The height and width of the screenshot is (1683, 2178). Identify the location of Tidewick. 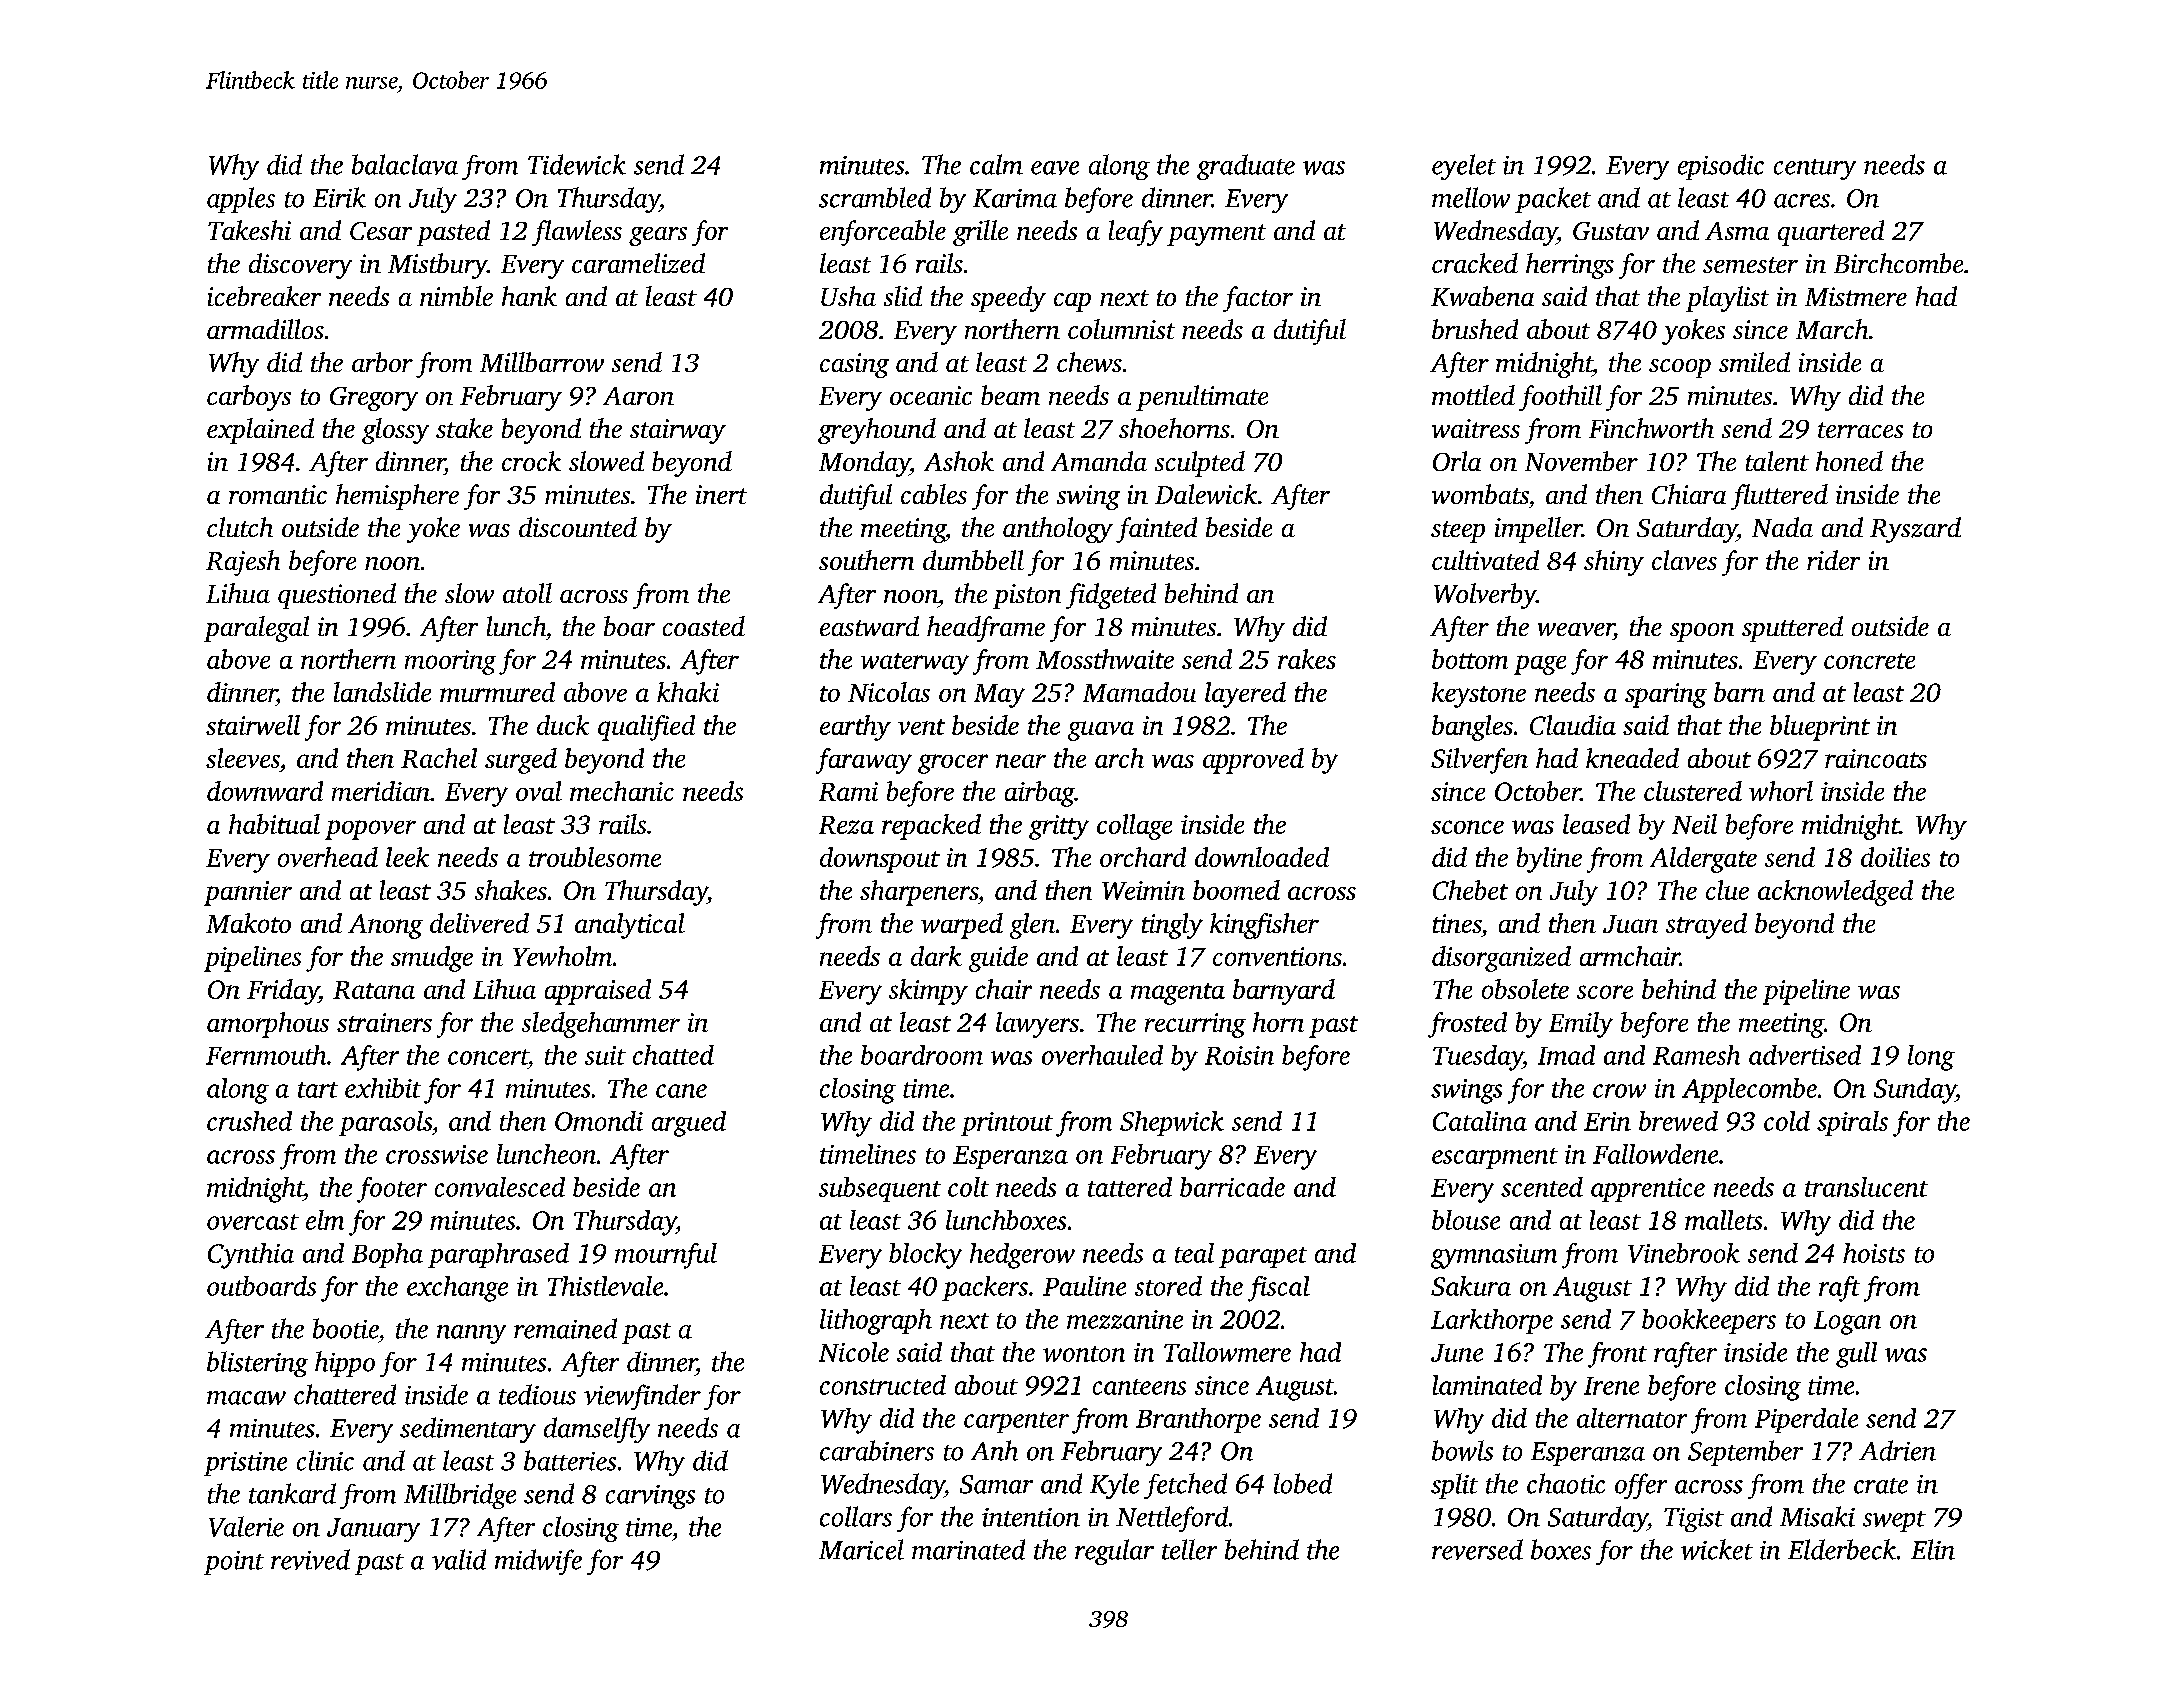
(577, 164).
